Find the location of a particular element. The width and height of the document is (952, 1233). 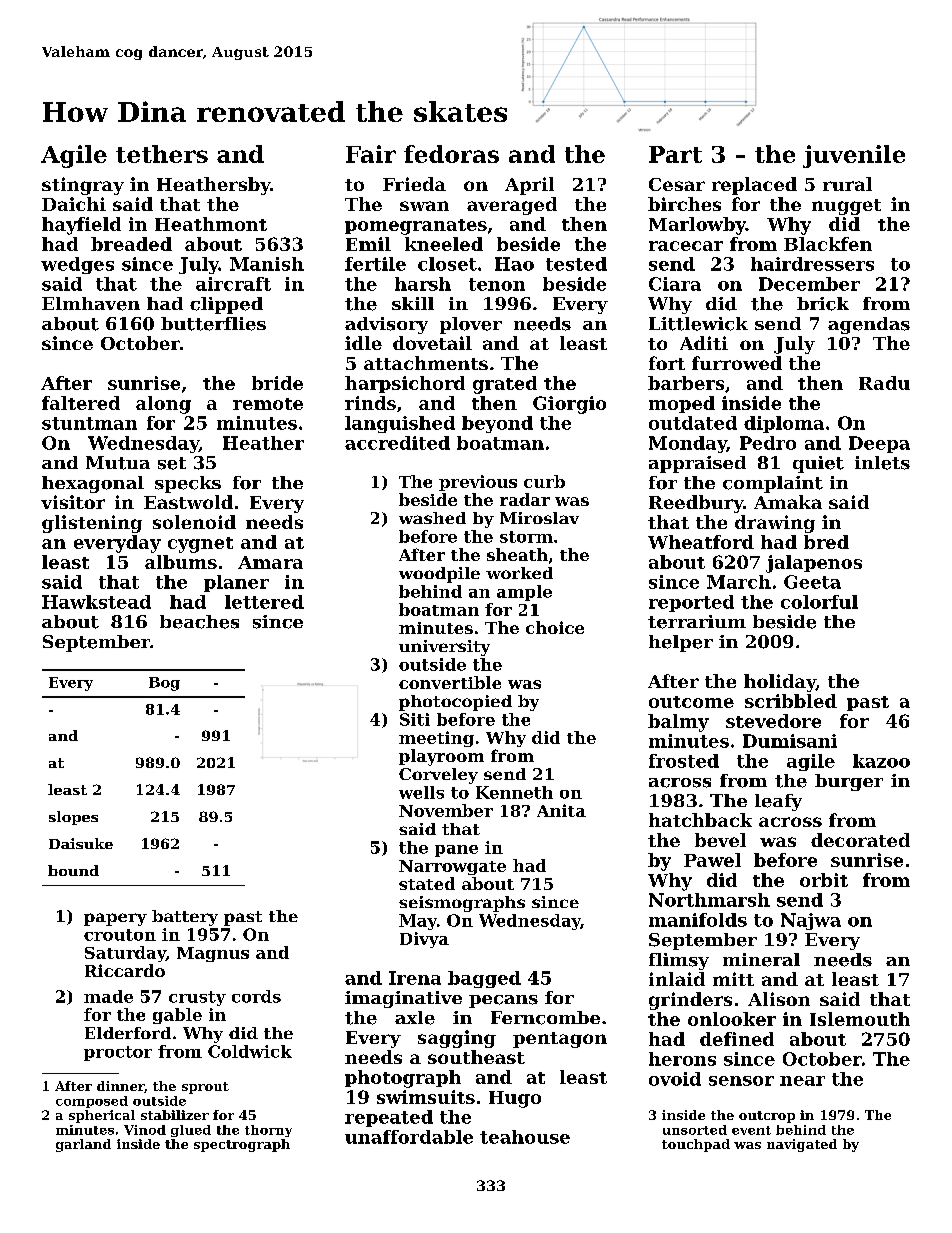

washed is located at coordinates (432, 518).
